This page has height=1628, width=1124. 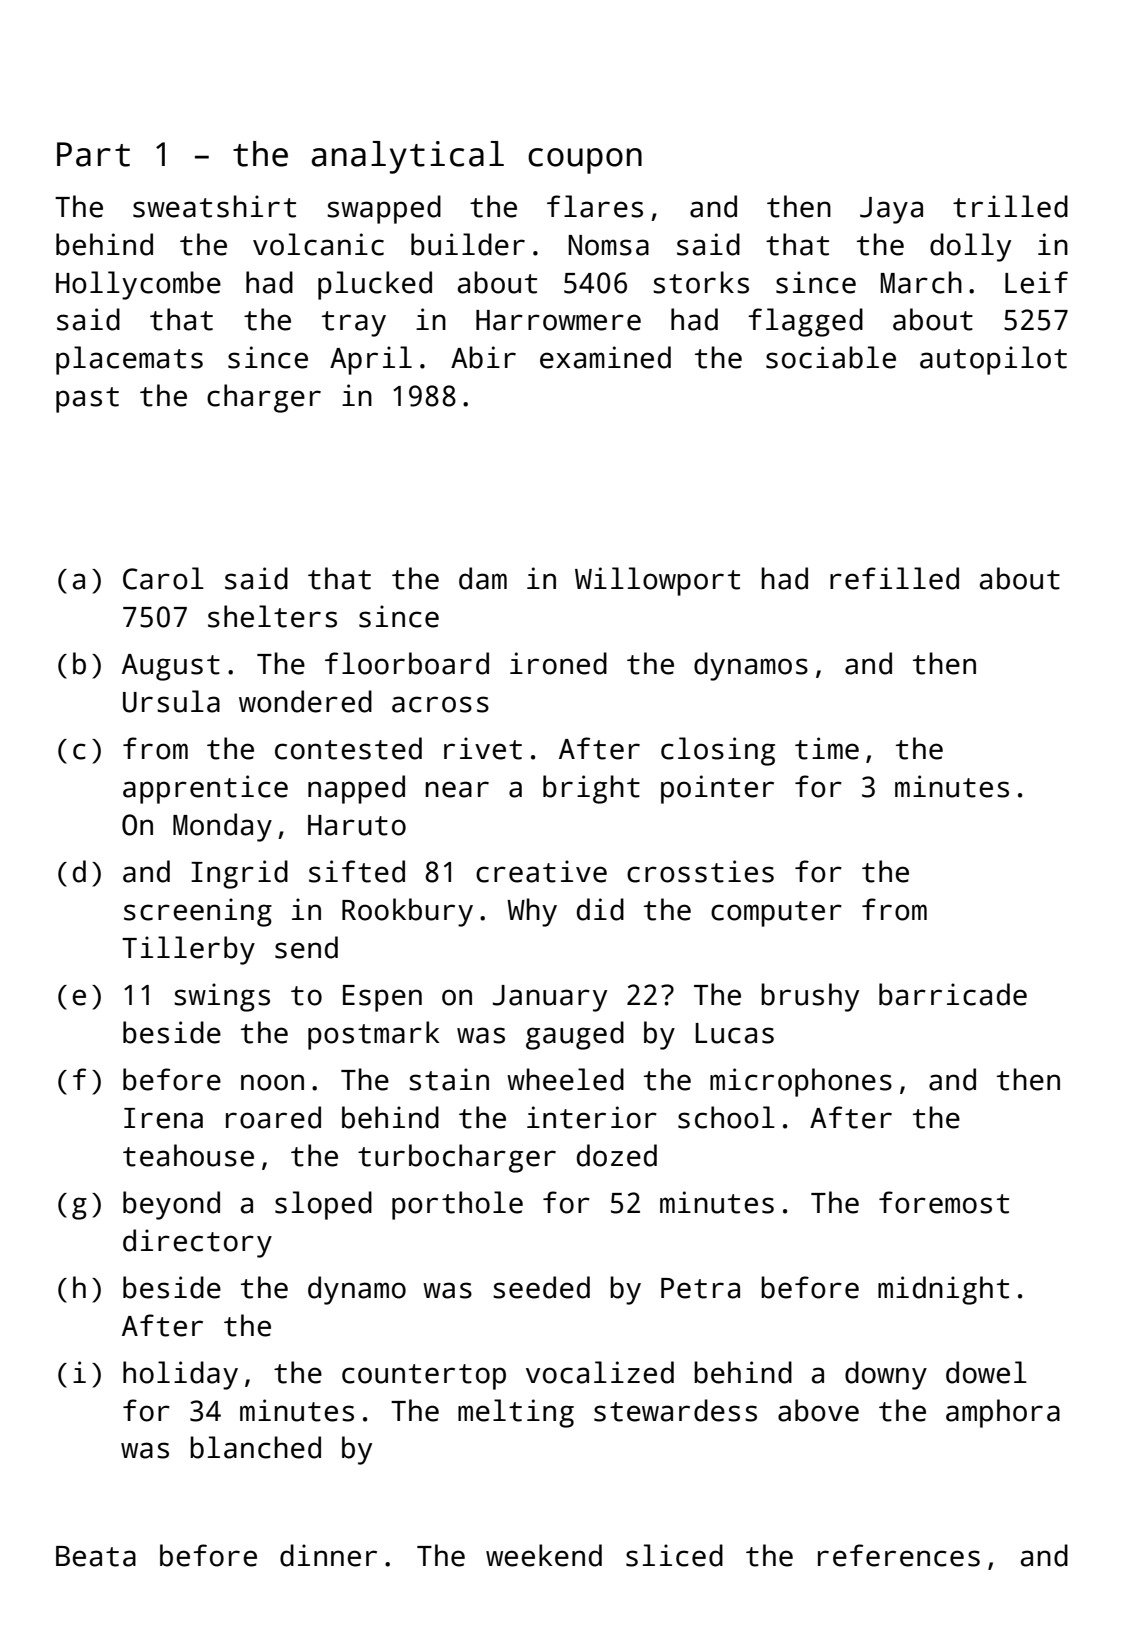 I want to click on foremost, so click(x=944, y=1202).
